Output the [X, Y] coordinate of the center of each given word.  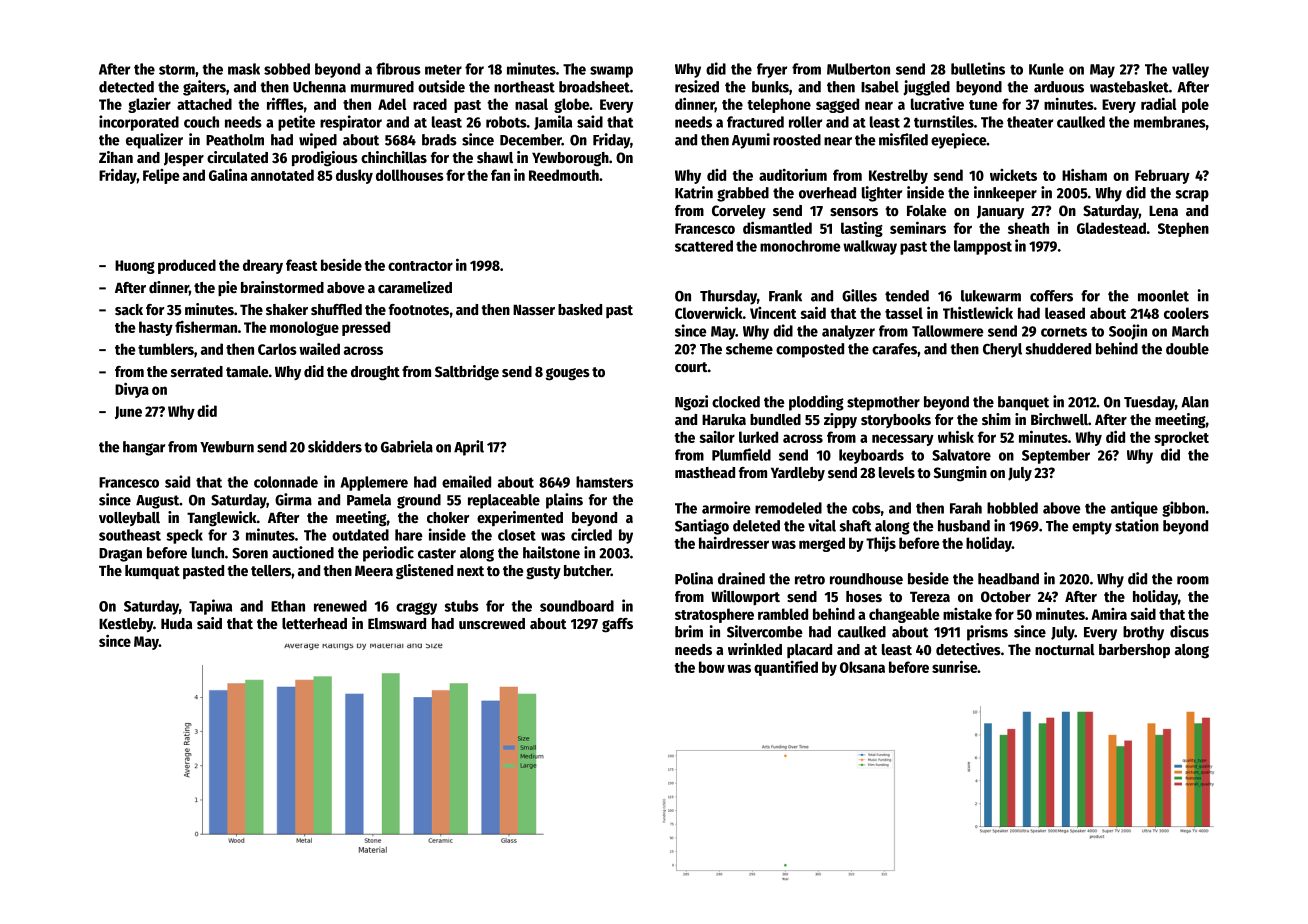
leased [1065, 313]
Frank [785, 296]
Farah [966, 508]
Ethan [288, 606]
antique [1134, 509]
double [1187, 349]
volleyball [129, 519]
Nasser [534, 309]
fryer [772, 70]
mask [244, 69]
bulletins [978, 68]
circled [591, 534]
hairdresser [734, 543]
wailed [319, 349]
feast [301, 265]
